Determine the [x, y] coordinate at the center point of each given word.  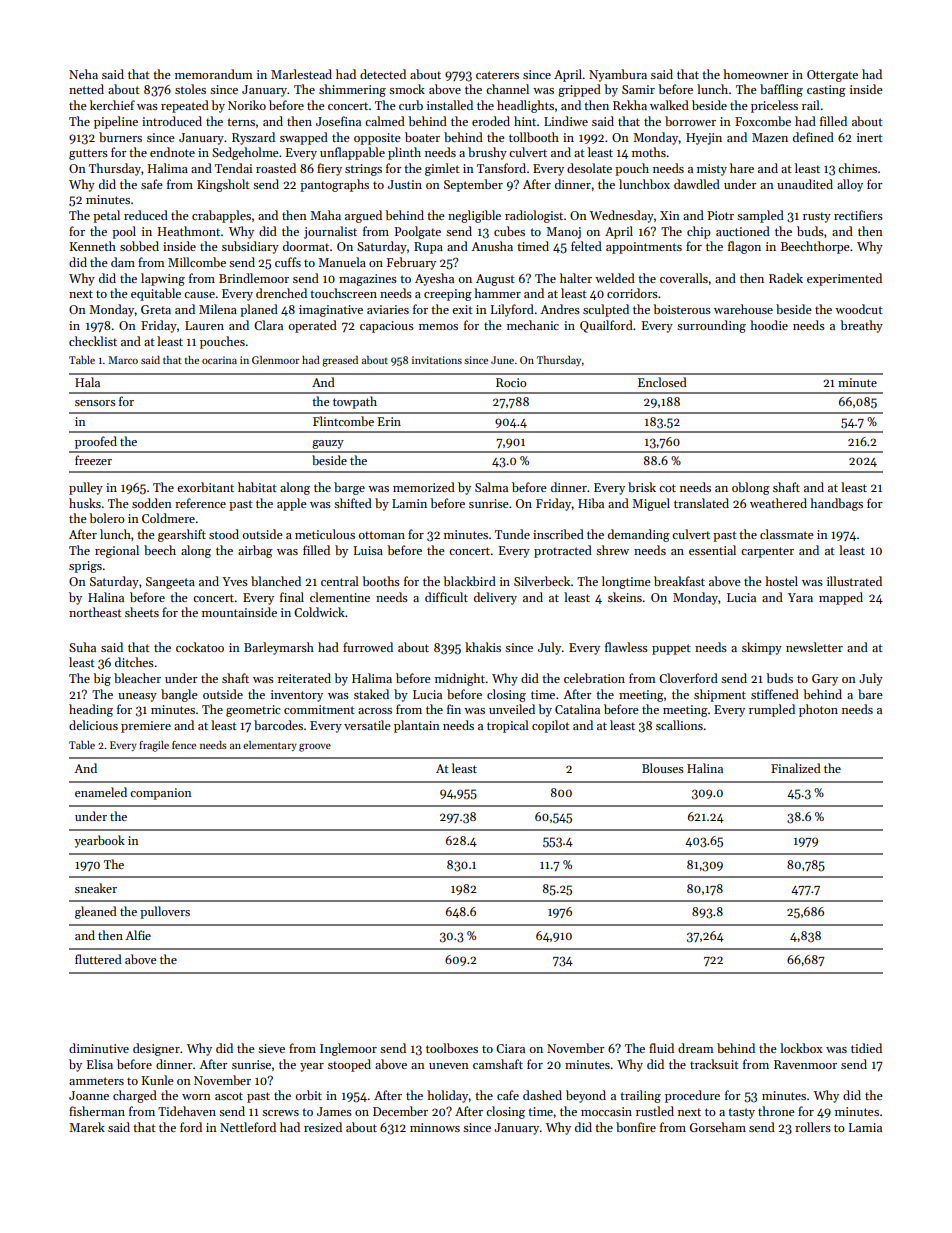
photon [818, 710]
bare [870, 694]
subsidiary [250, 247]
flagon [744, 247]
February [411, 263]
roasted [276, 168]
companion [160, 794]
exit [462, 309]
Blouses [663, 768]
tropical [508, 726]
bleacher [137, 678]
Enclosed [662, 382]
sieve [271, 1048]
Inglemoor [348, 1049]
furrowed [368, 647]
